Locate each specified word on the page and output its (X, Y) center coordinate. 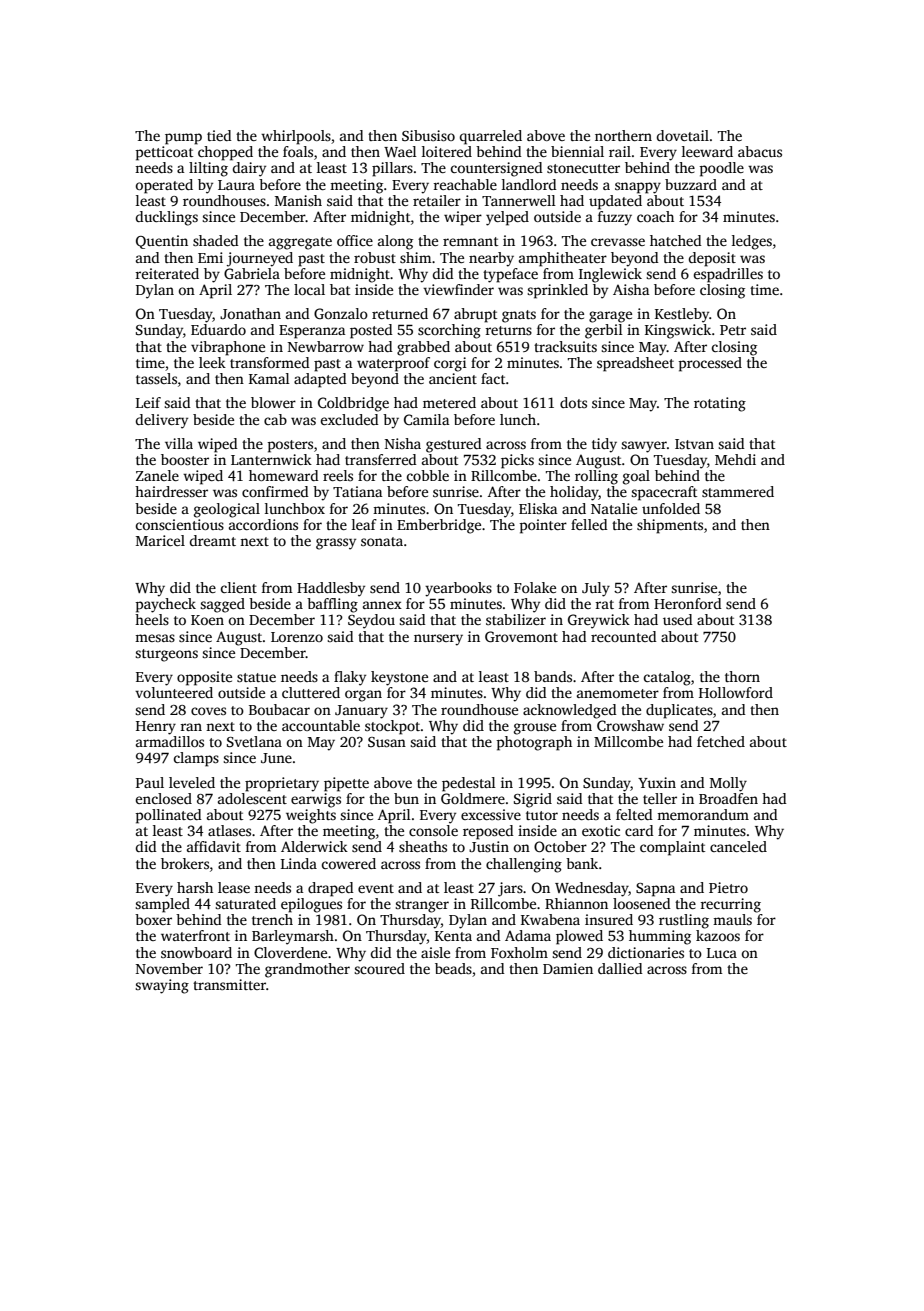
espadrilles (728, 275)
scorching (449, 331)
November (169, 968)
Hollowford (736, 692)
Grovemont (521, 636)
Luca (722, 953)
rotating (720, 404)
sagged (222, 605)
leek (212, 362)
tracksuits (565, 346)
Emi (210, 257)
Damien (568, 968)
